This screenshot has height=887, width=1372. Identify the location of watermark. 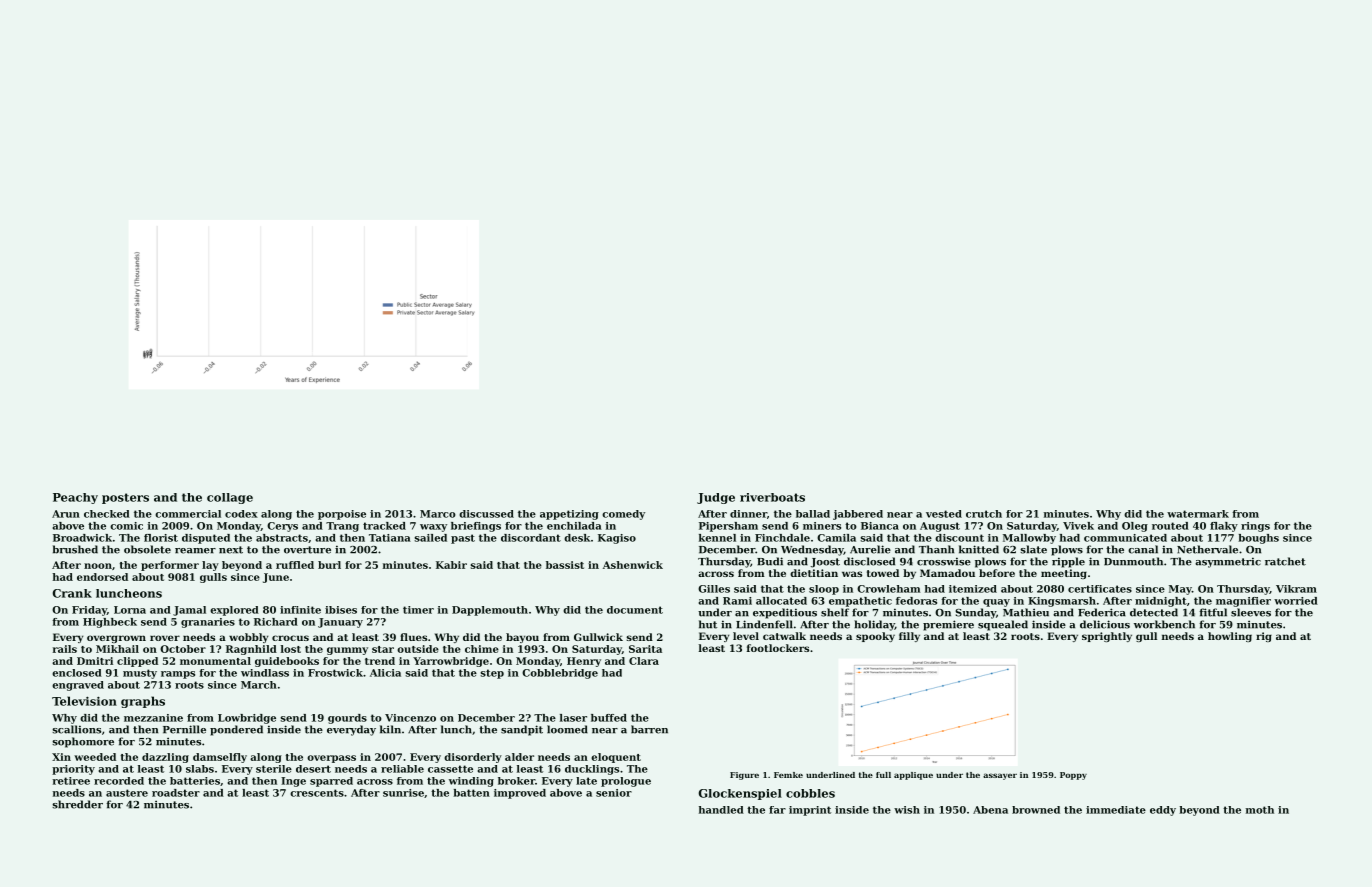
(1198, 514).
